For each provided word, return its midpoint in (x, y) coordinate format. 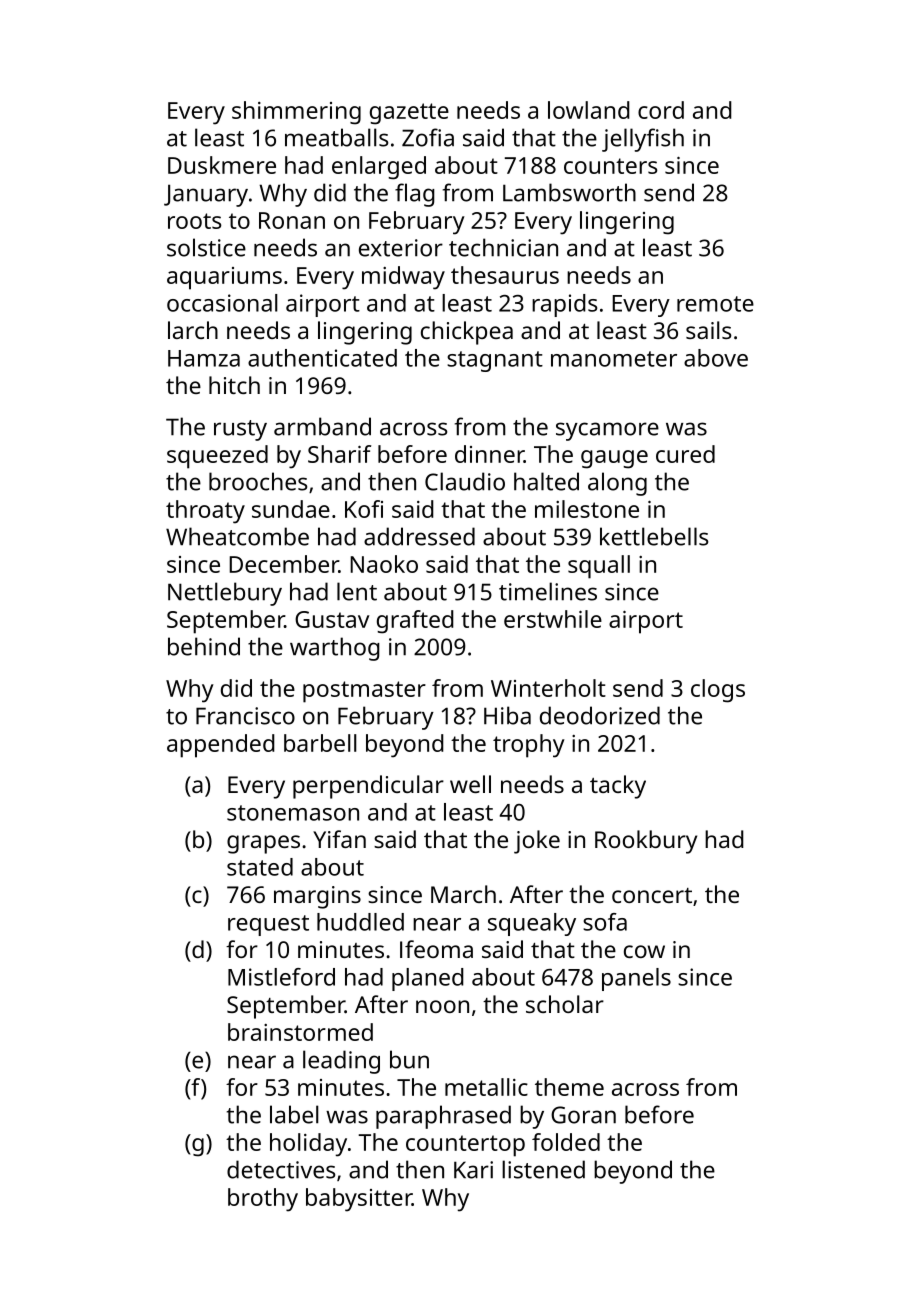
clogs (718, 691)
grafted (415, 622)
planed (428, 979)
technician (503, 247)
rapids (564, 305)
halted (546, 481)
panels (636, 979)
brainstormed (300, 1032)
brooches (258, 481)
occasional (222, 303)
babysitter (359, 1200)
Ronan (292, 220)
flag (415, 195)
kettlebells (654, 536)
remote (715, 304)
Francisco (245, 716)
